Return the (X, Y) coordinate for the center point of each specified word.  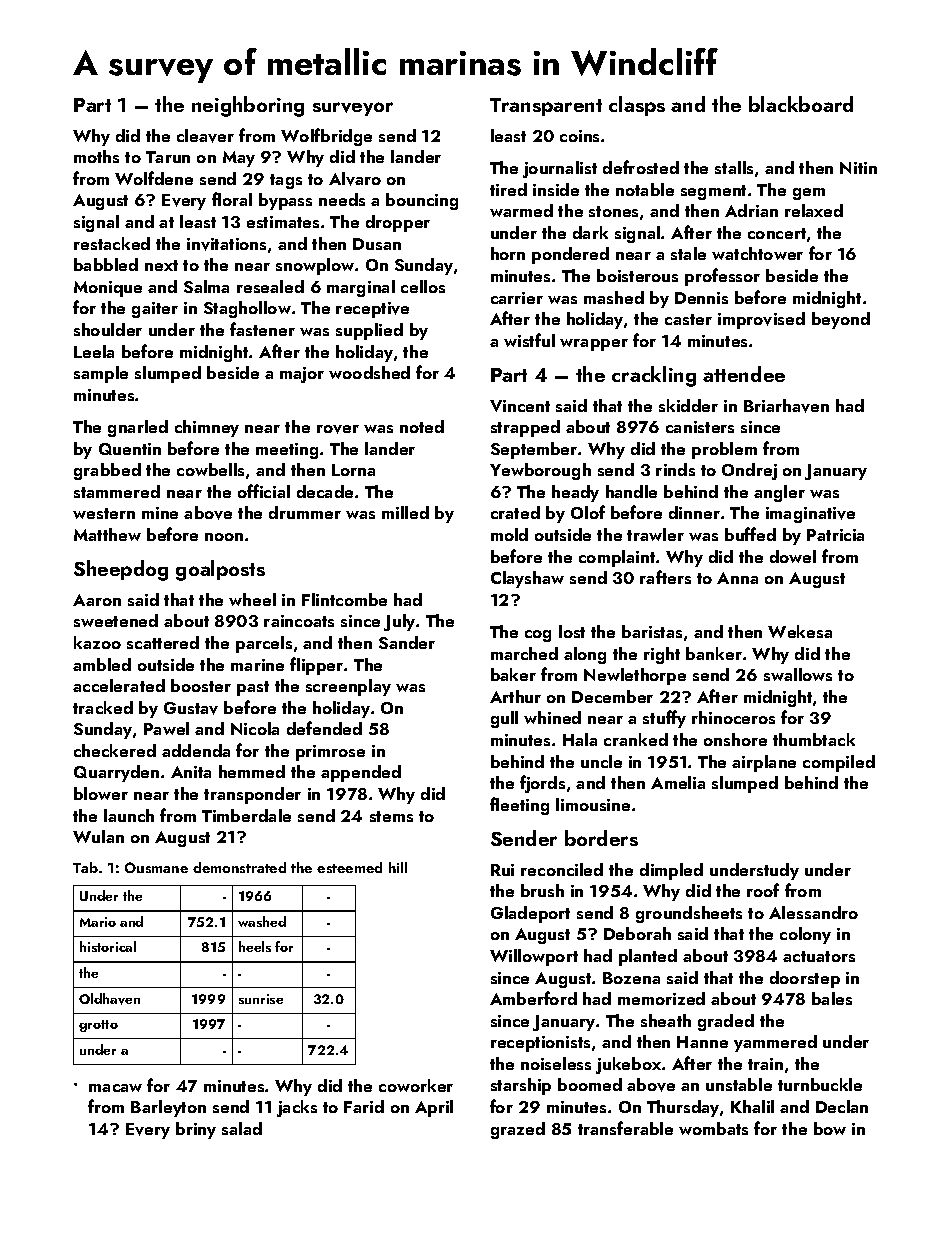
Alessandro (813, 912)
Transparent (546, 107)
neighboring (248, 106)
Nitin (858, 168)
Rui (502, 870)
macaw (115, 1088)
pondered (570, 255)
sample (101, 374)
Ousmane (156, 867)
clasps (637, 106)
